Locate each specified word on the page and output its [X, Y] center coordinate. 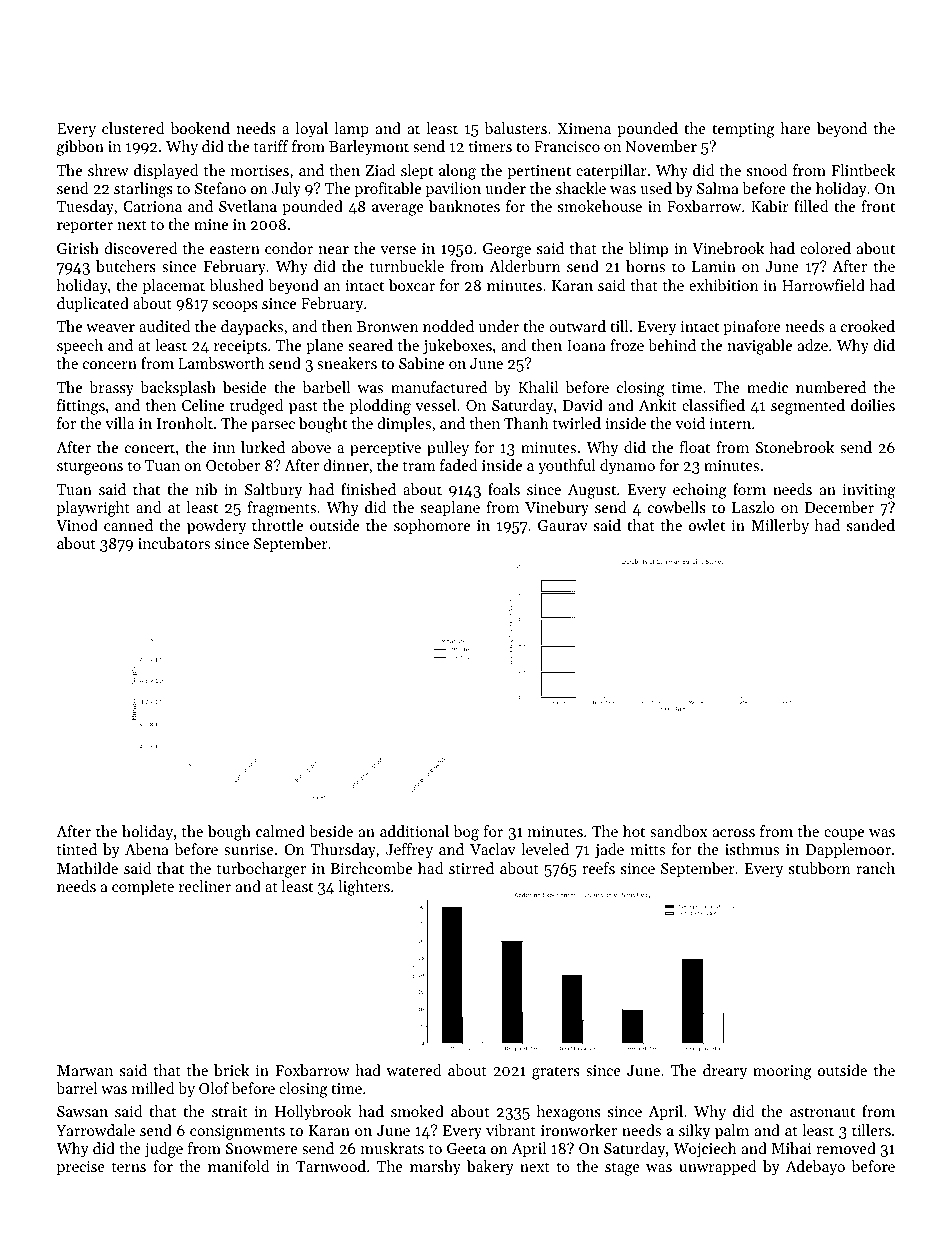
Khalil [538, 387]
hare [795, 128]
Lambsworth [221, 363]
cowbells [677, 507]
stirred [471, 868]
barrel [76, 1088]
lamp [351, 129]
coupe [844, 834]
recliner [205, 886]
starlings [143, 190]
